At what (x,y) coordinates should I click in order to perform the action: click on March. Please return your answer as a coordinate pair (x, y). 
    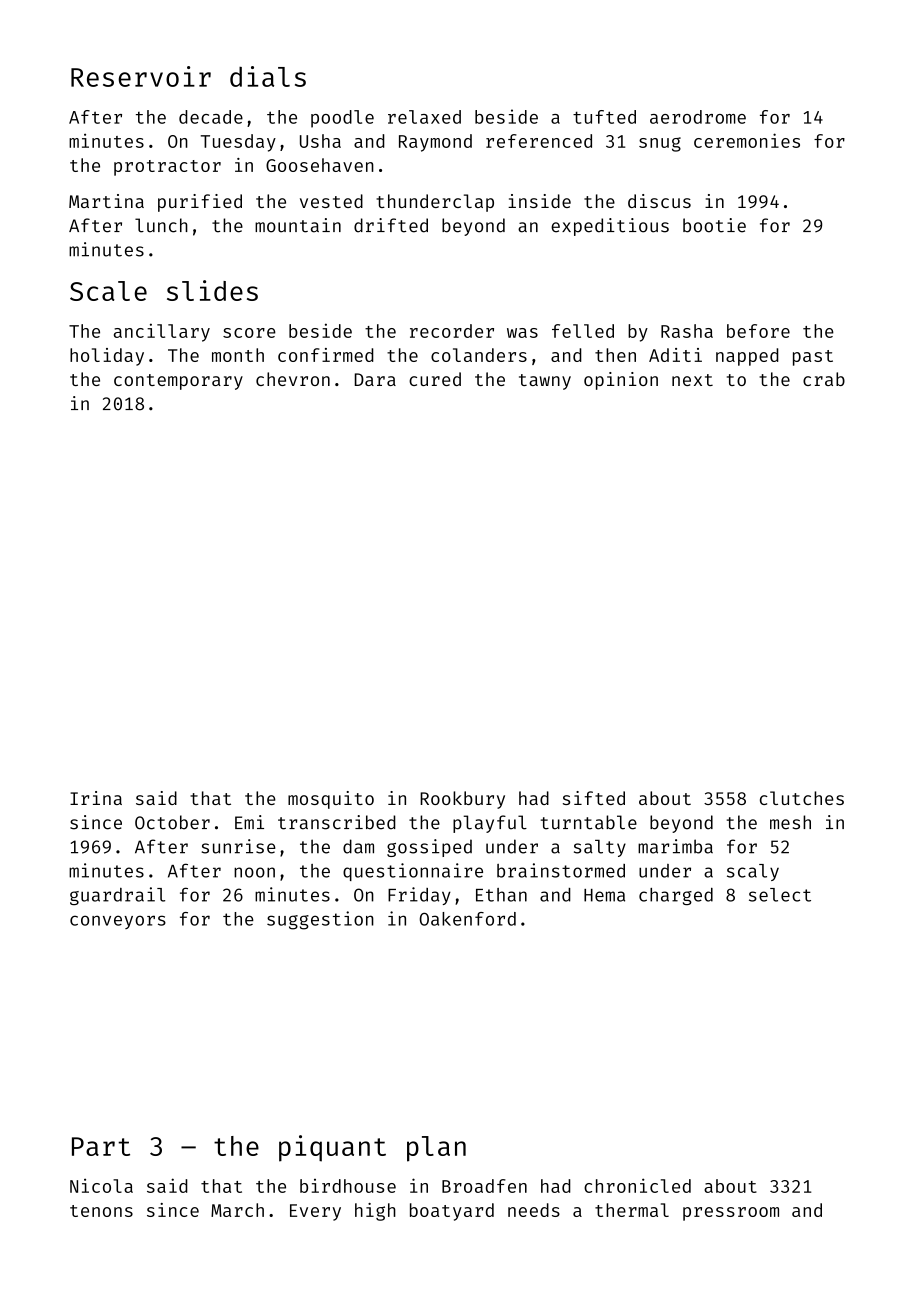
    Looking at the image, I should click on (237, 1210).
